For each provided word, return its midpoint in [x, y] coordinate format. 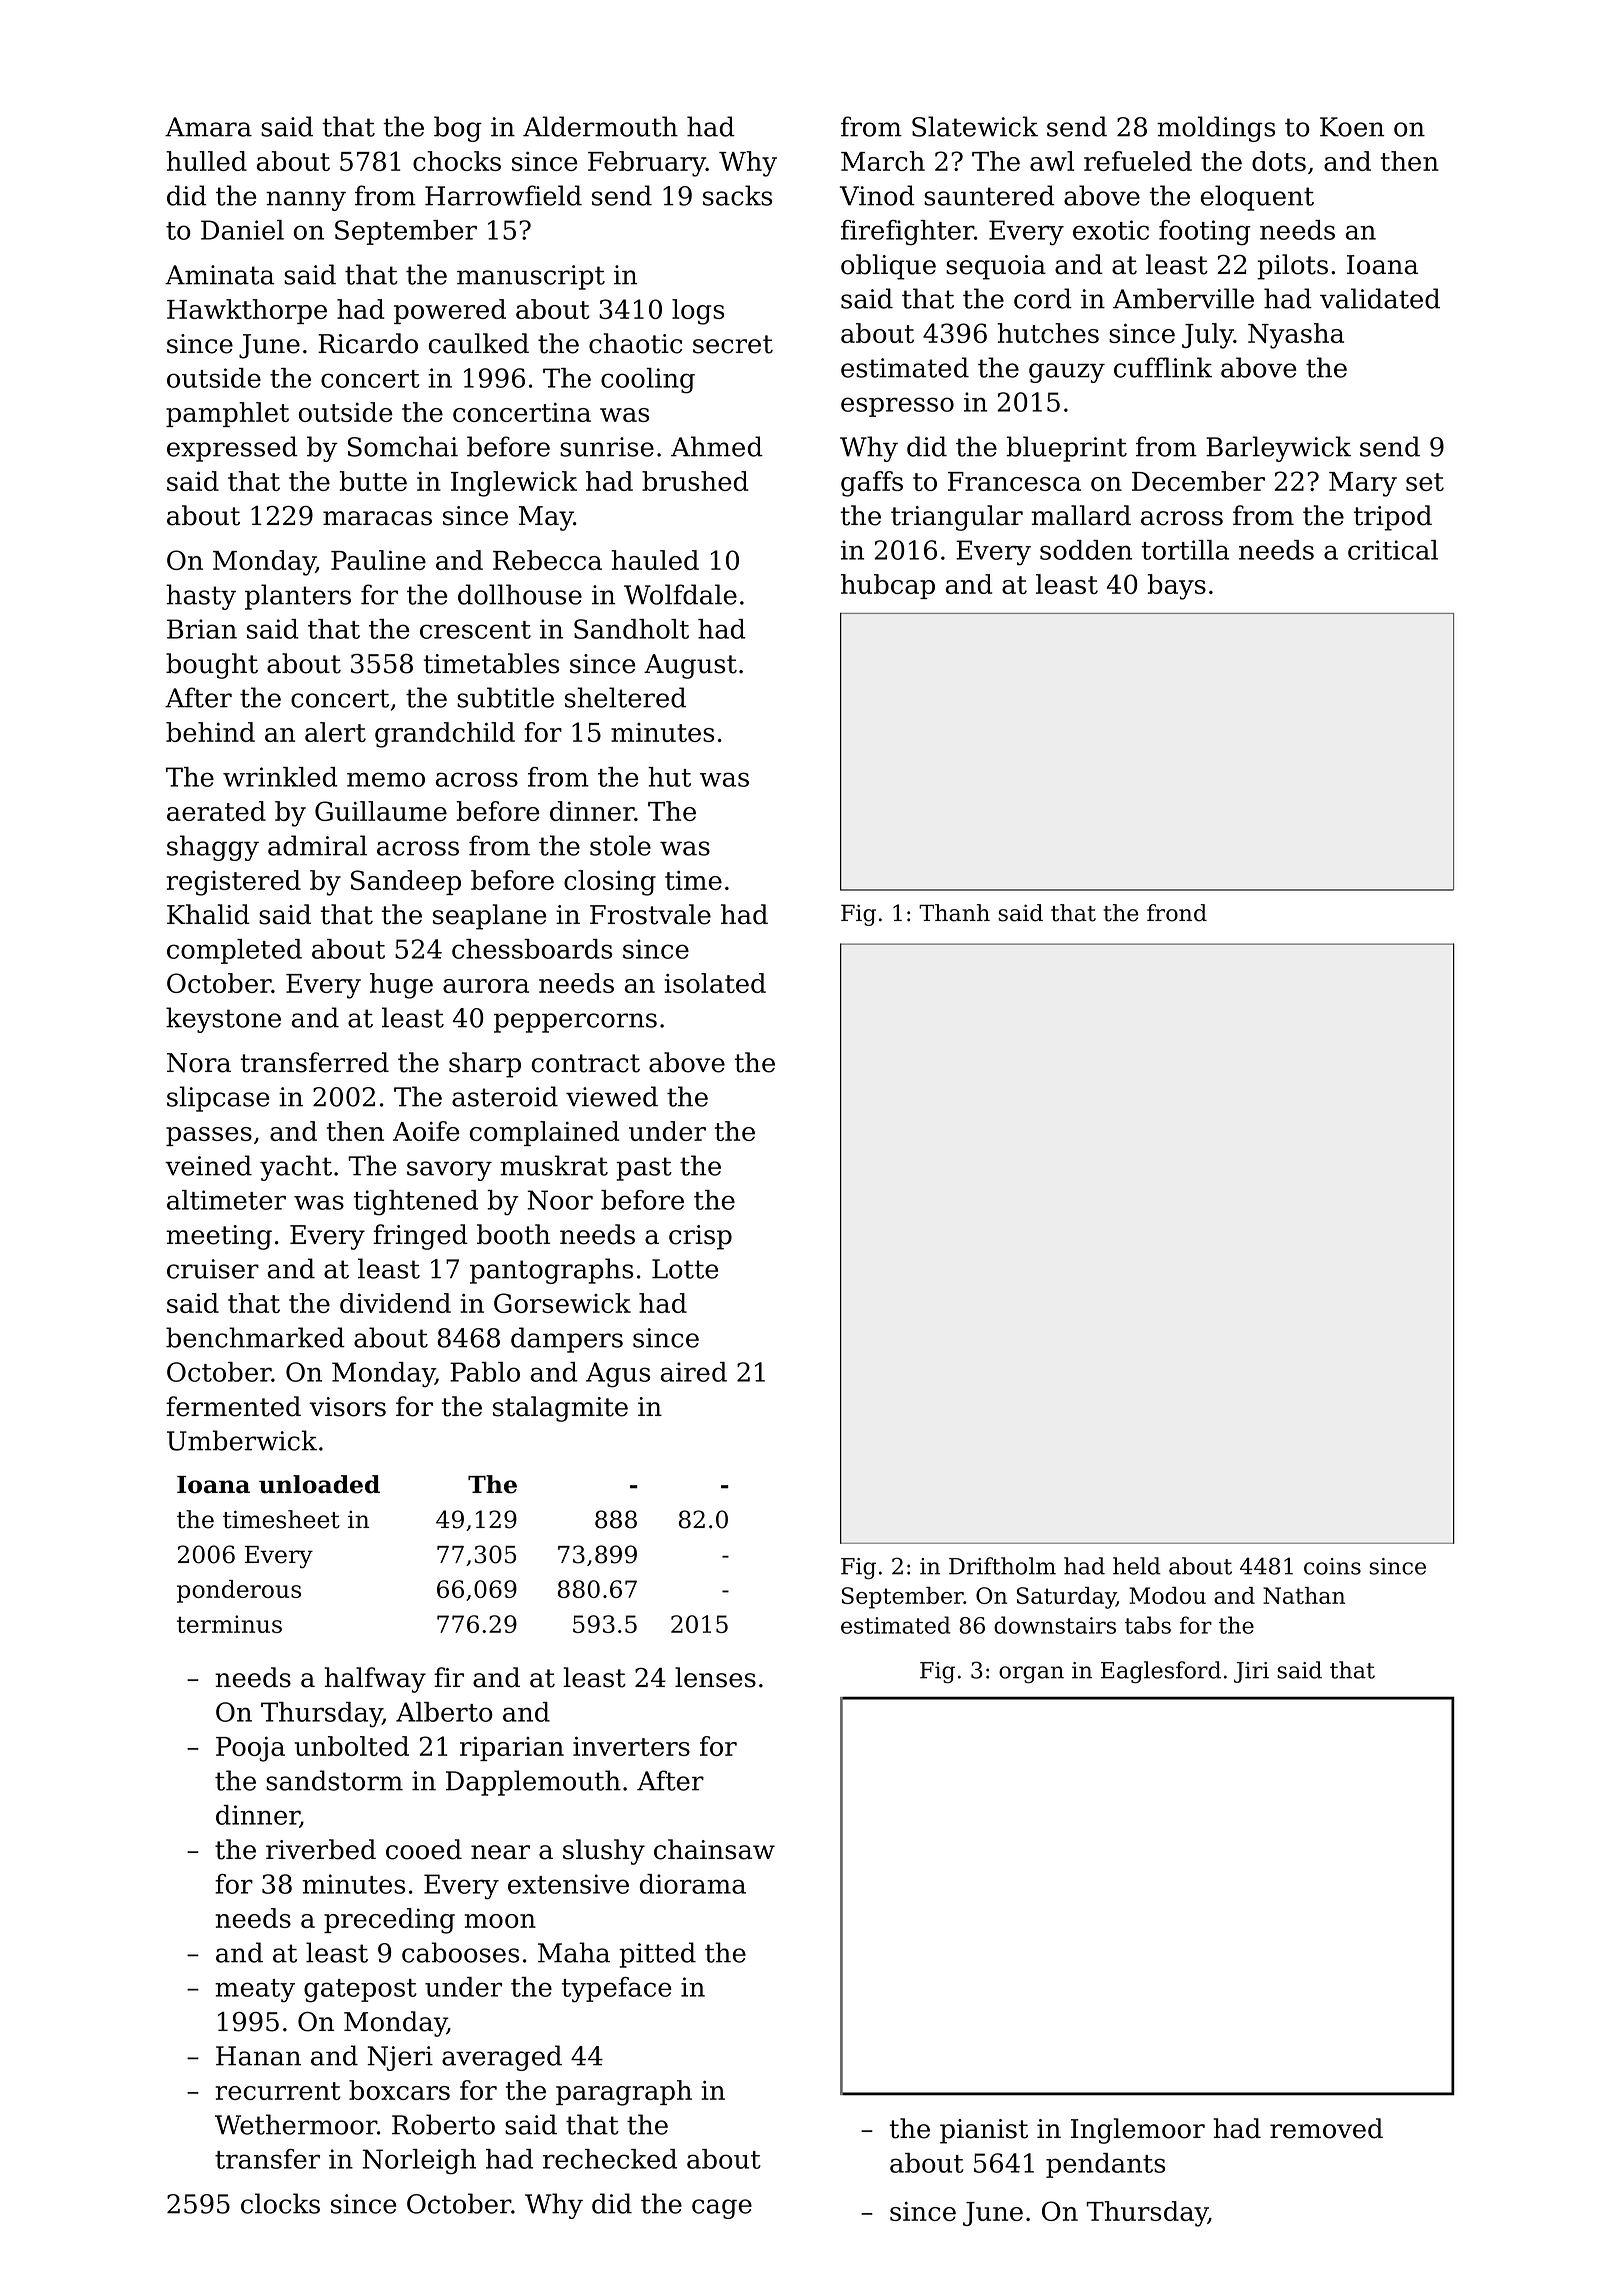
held [1137, 1566]
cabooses [460, 1952]
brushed [695, 481]
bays [1177, 587]
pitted [657, 1955]
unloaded [319, 1484]
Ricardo [368, 343]
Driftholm [1002, 1566]
